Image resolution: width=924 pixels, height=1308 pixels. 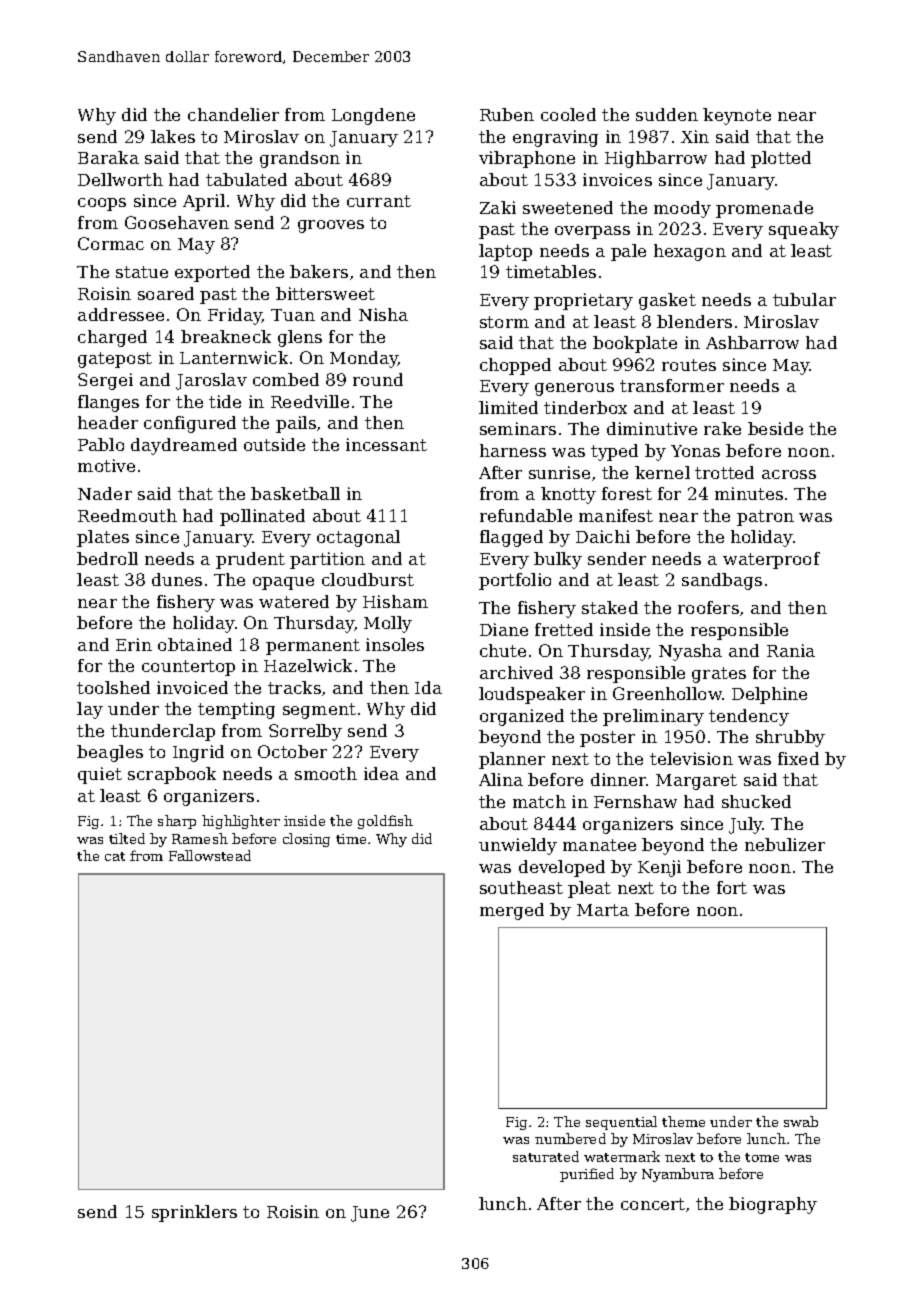 I want to click on nebulizer, so click(x=785, y=844).
